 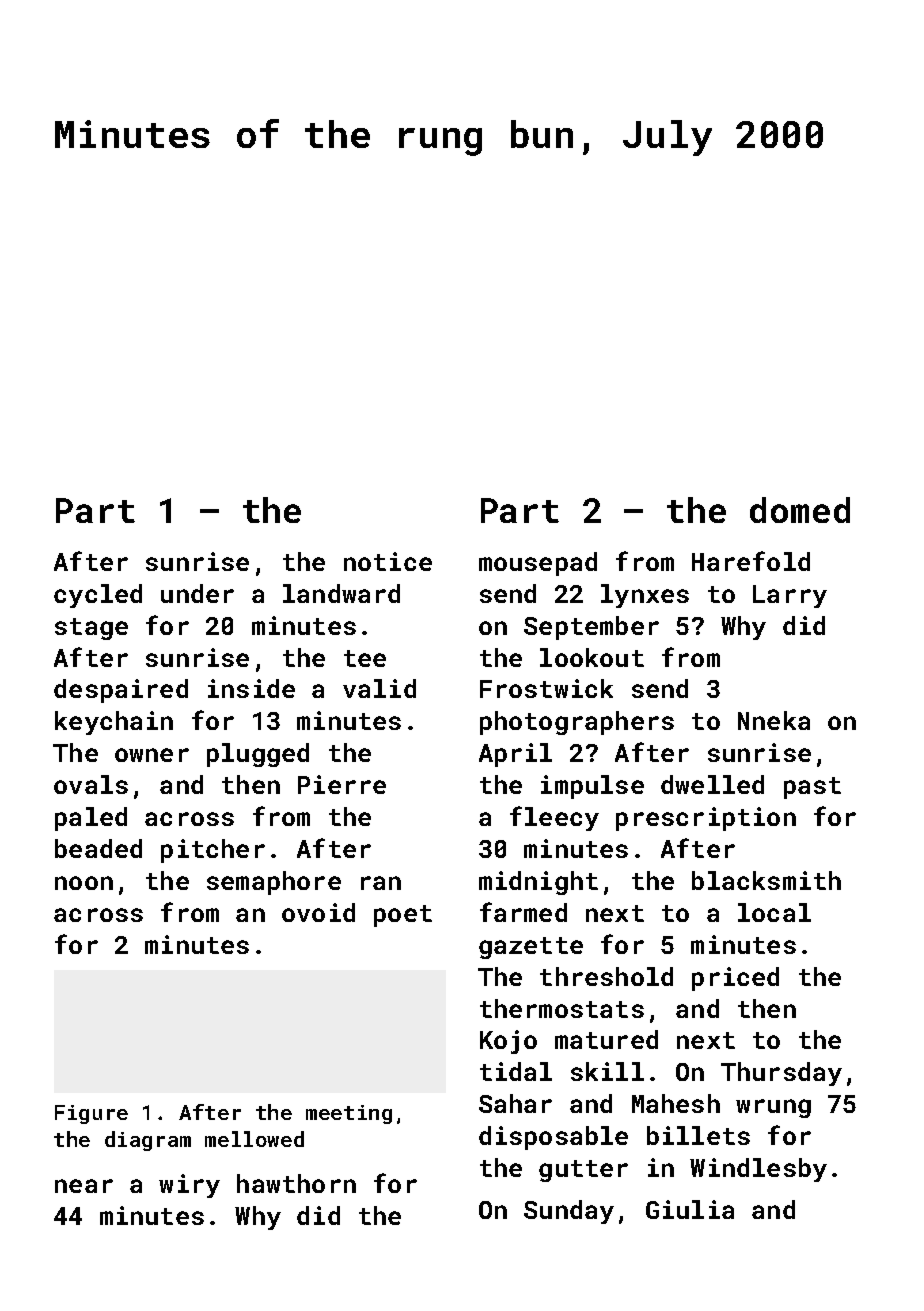 I want to click on pitcher, so click(x=213, y=851).
